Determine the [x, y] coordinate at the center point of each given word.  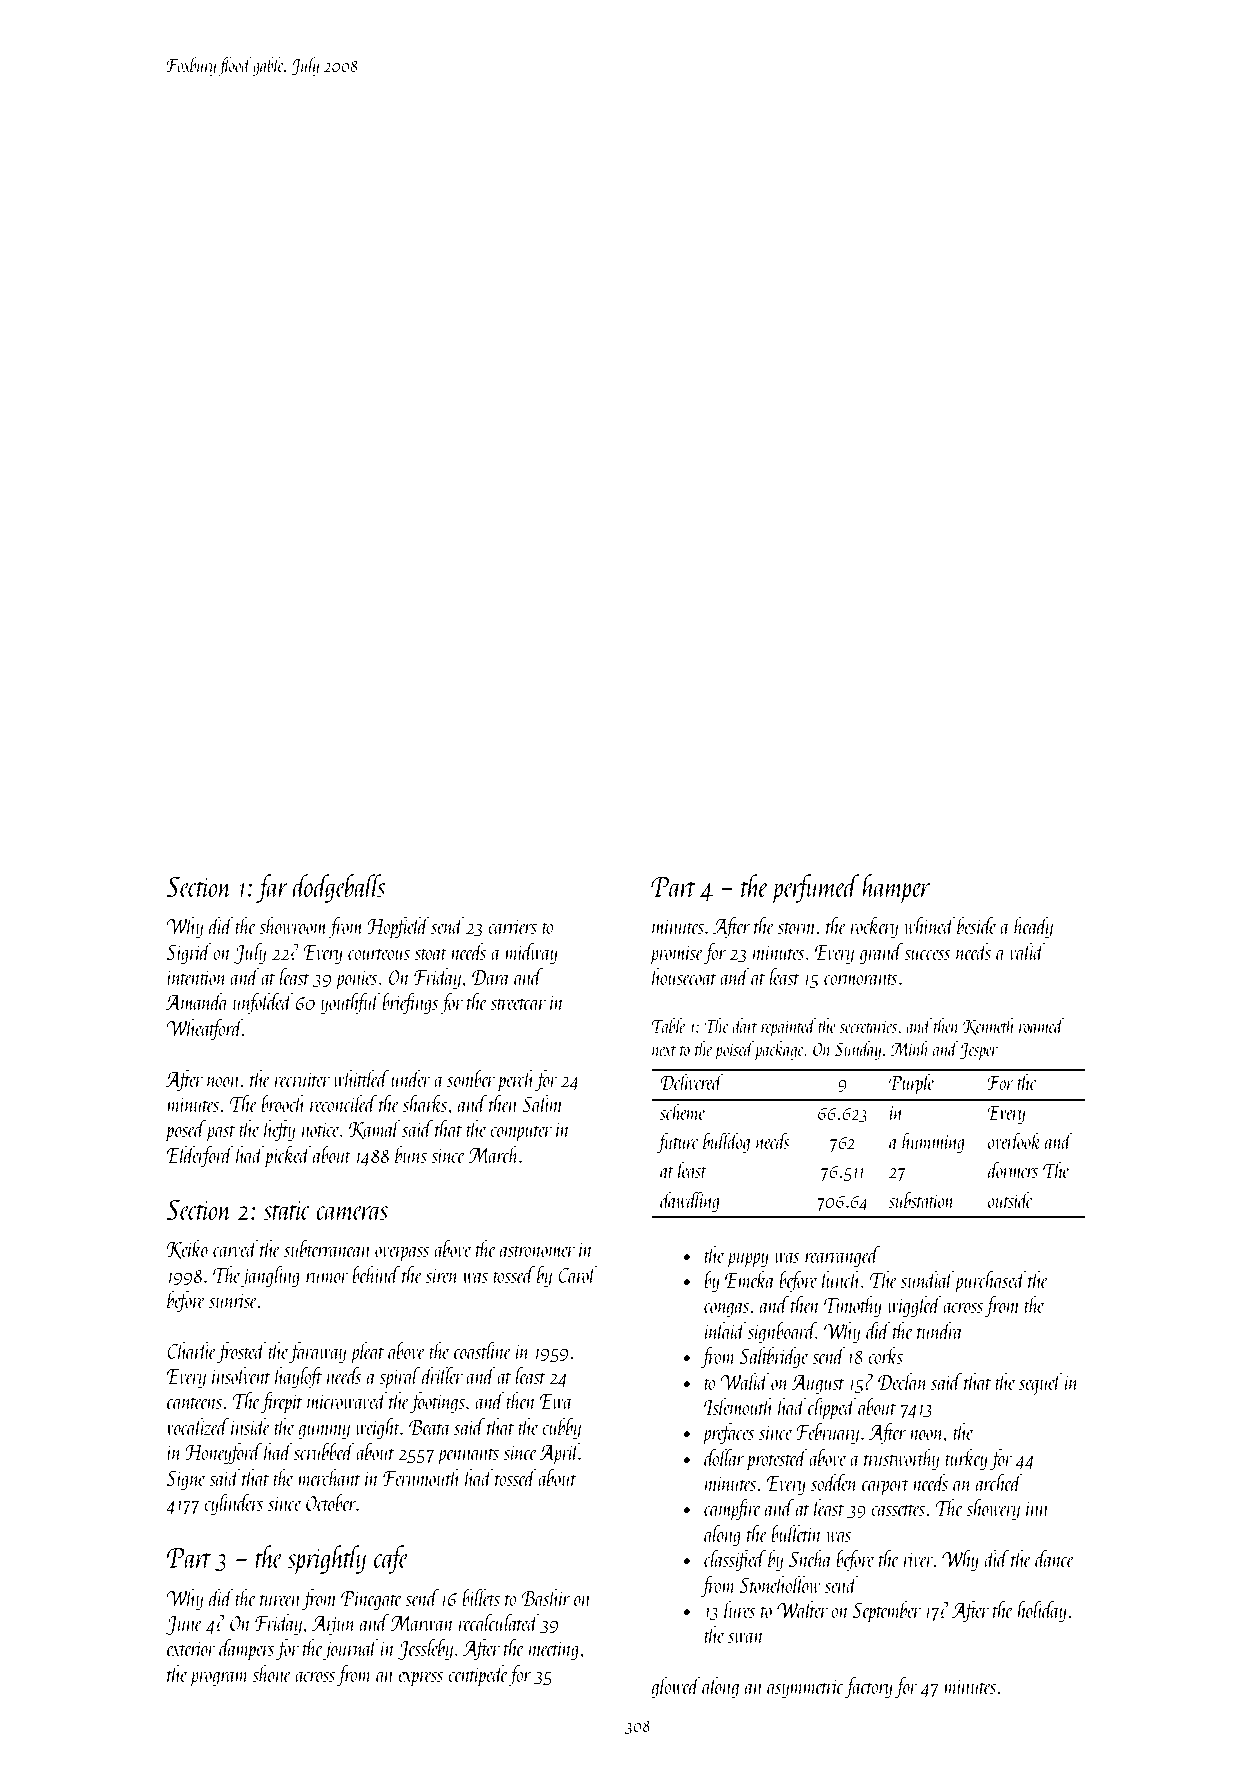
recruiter [302, 1080]
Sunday [858, 1050]
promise [676, 955]
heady [1033, 928]
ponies [356, 980]
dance [1054, 1558]
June [184, 1625]
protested [777, 1460]
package [780, 1050]
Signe [186, 1481]
